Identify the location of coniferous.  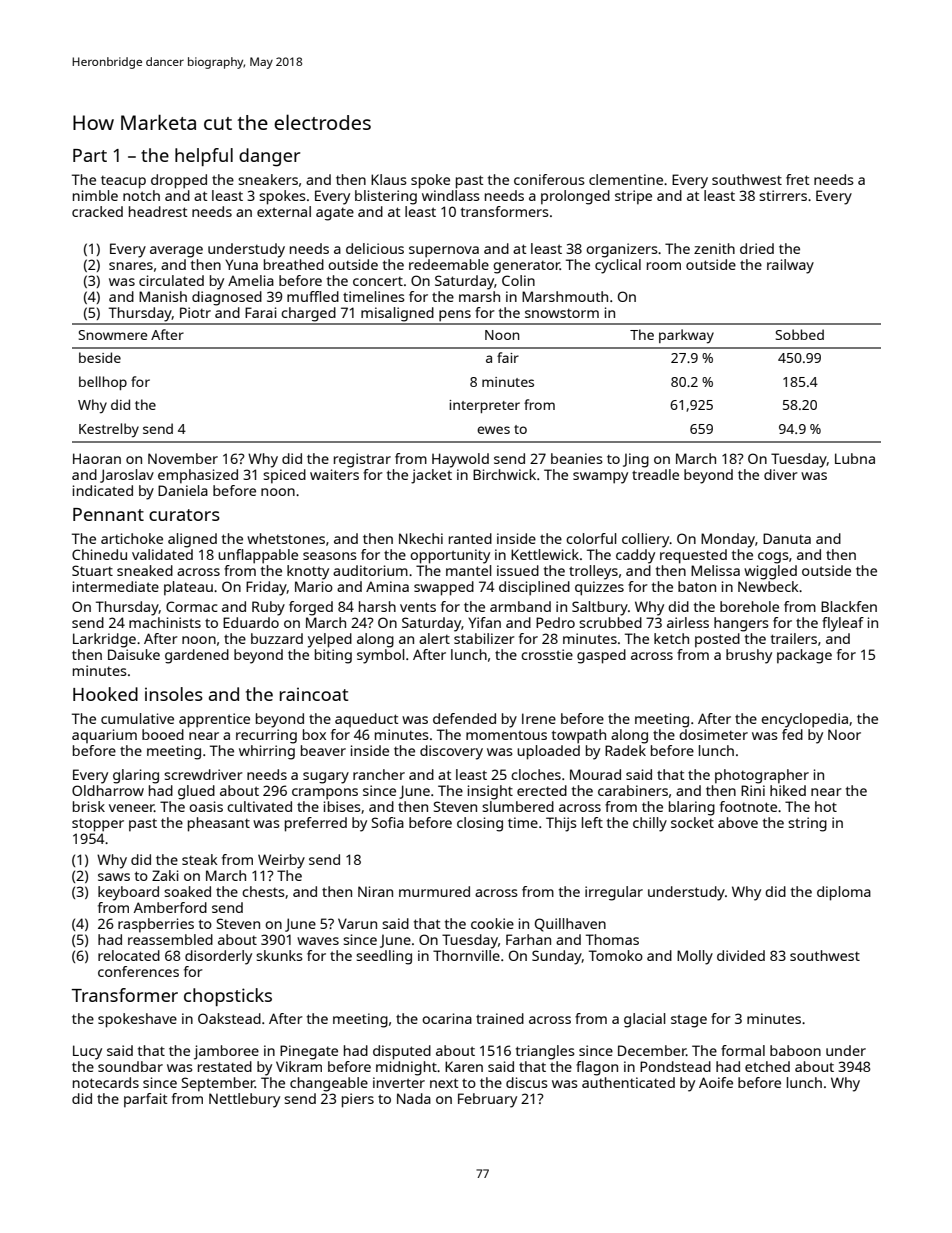
(549, 179).
